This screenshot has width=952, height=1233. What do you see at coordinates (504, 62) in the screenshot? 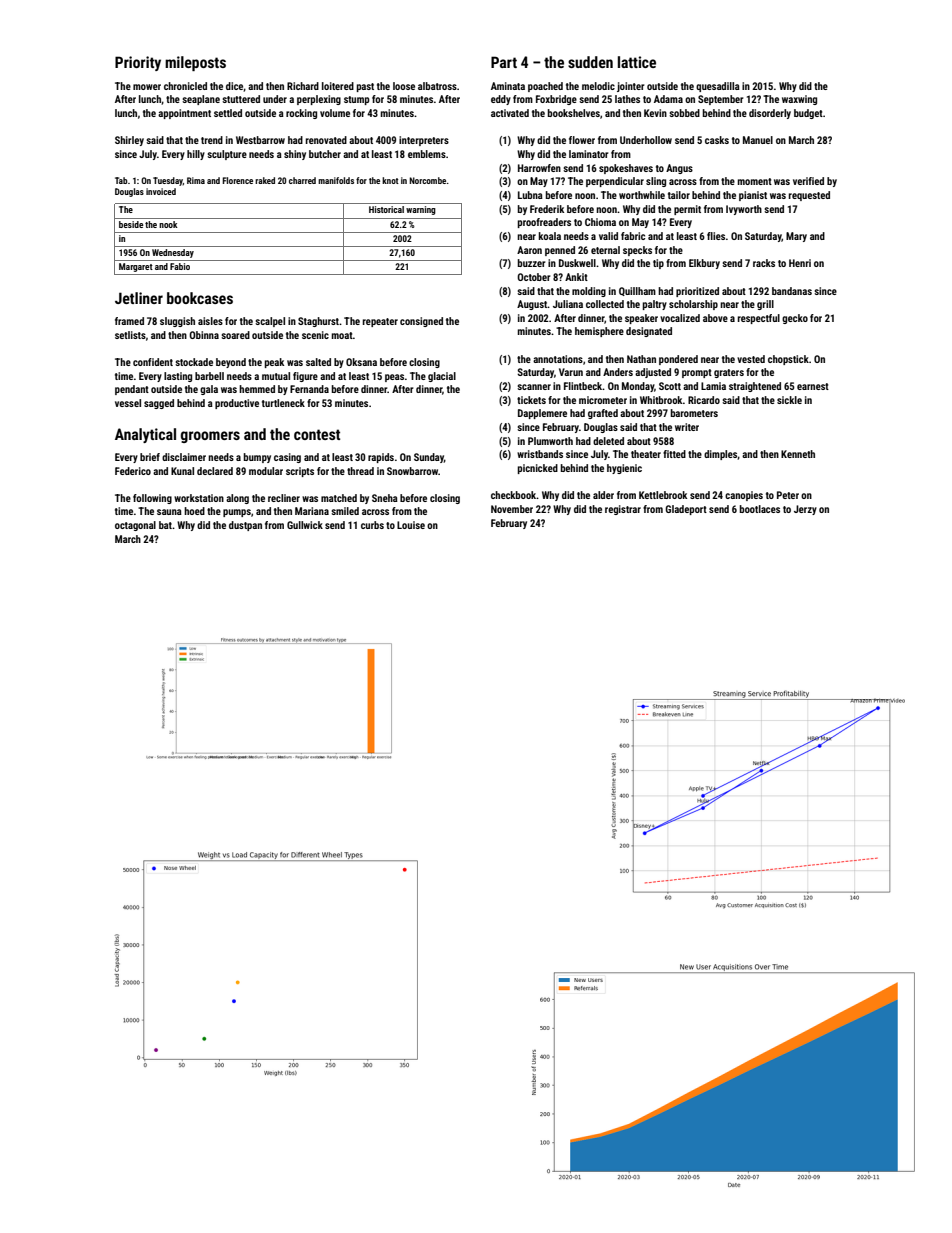
I see `Part` at bounding box center [504, 62].
